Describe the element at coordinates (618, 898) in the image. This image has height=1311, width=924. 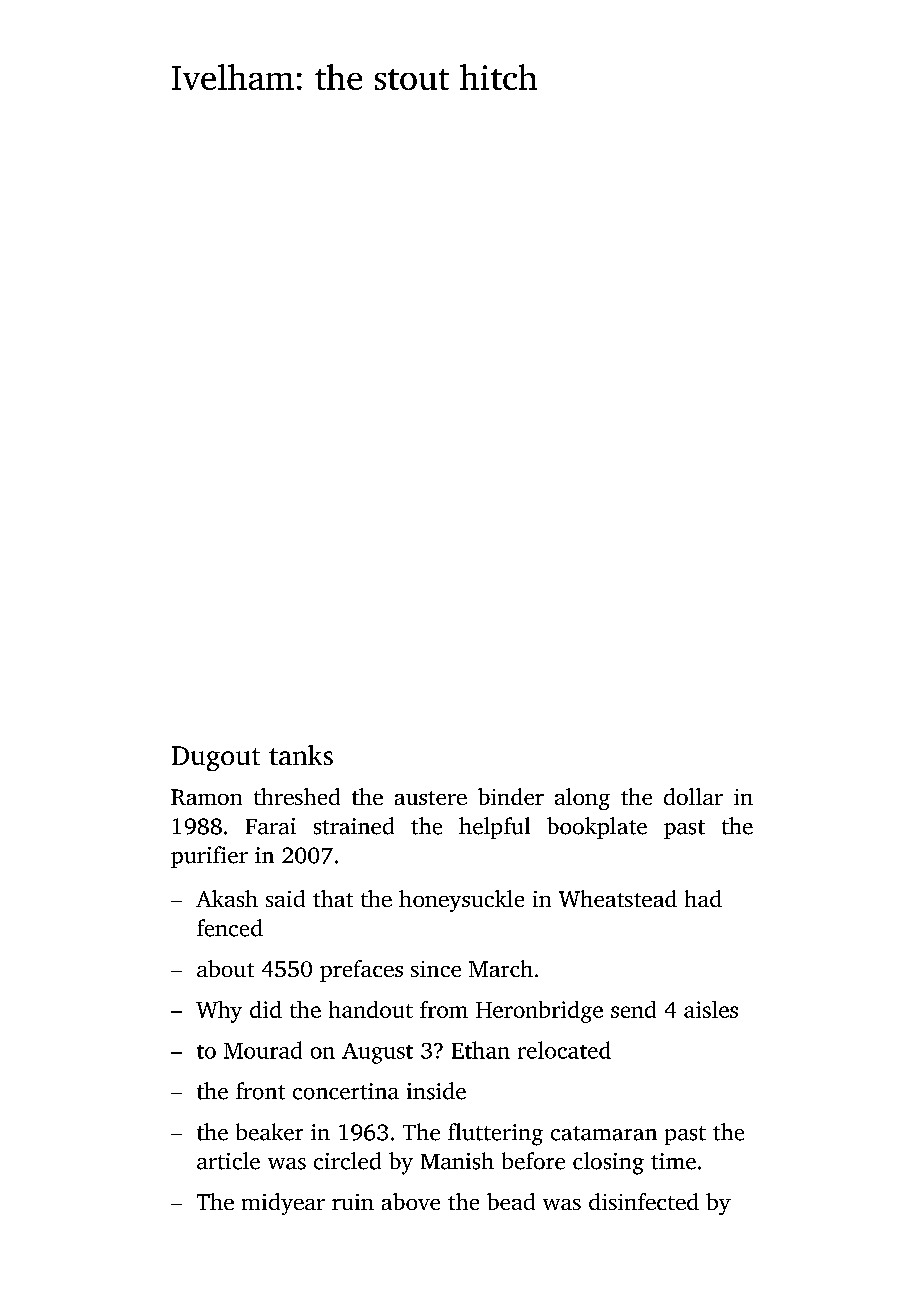
I see `Wheatstead` at that location.
